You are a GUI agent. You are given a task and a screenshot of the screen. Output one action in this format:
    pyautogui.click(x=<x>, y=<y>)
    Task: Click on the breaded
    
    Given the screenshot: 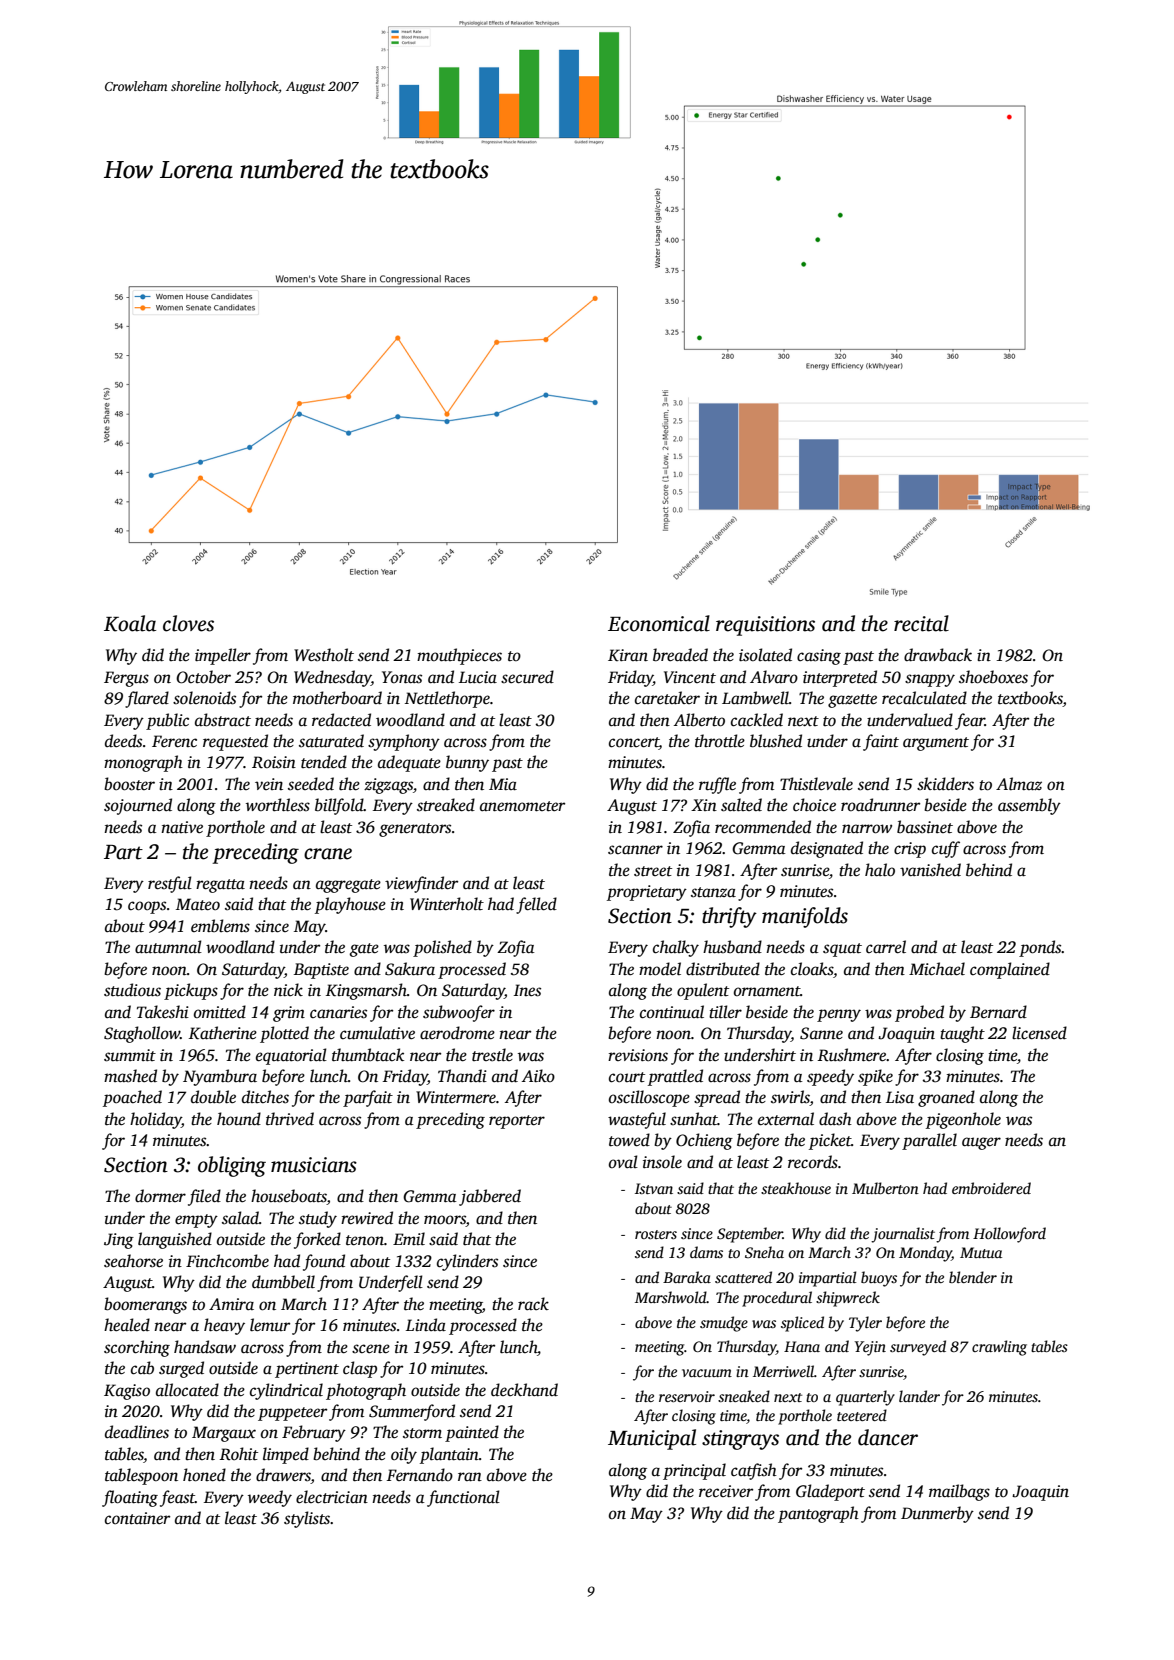 What is the action you would take?
    pyautogui.click(x=680, y=655)
